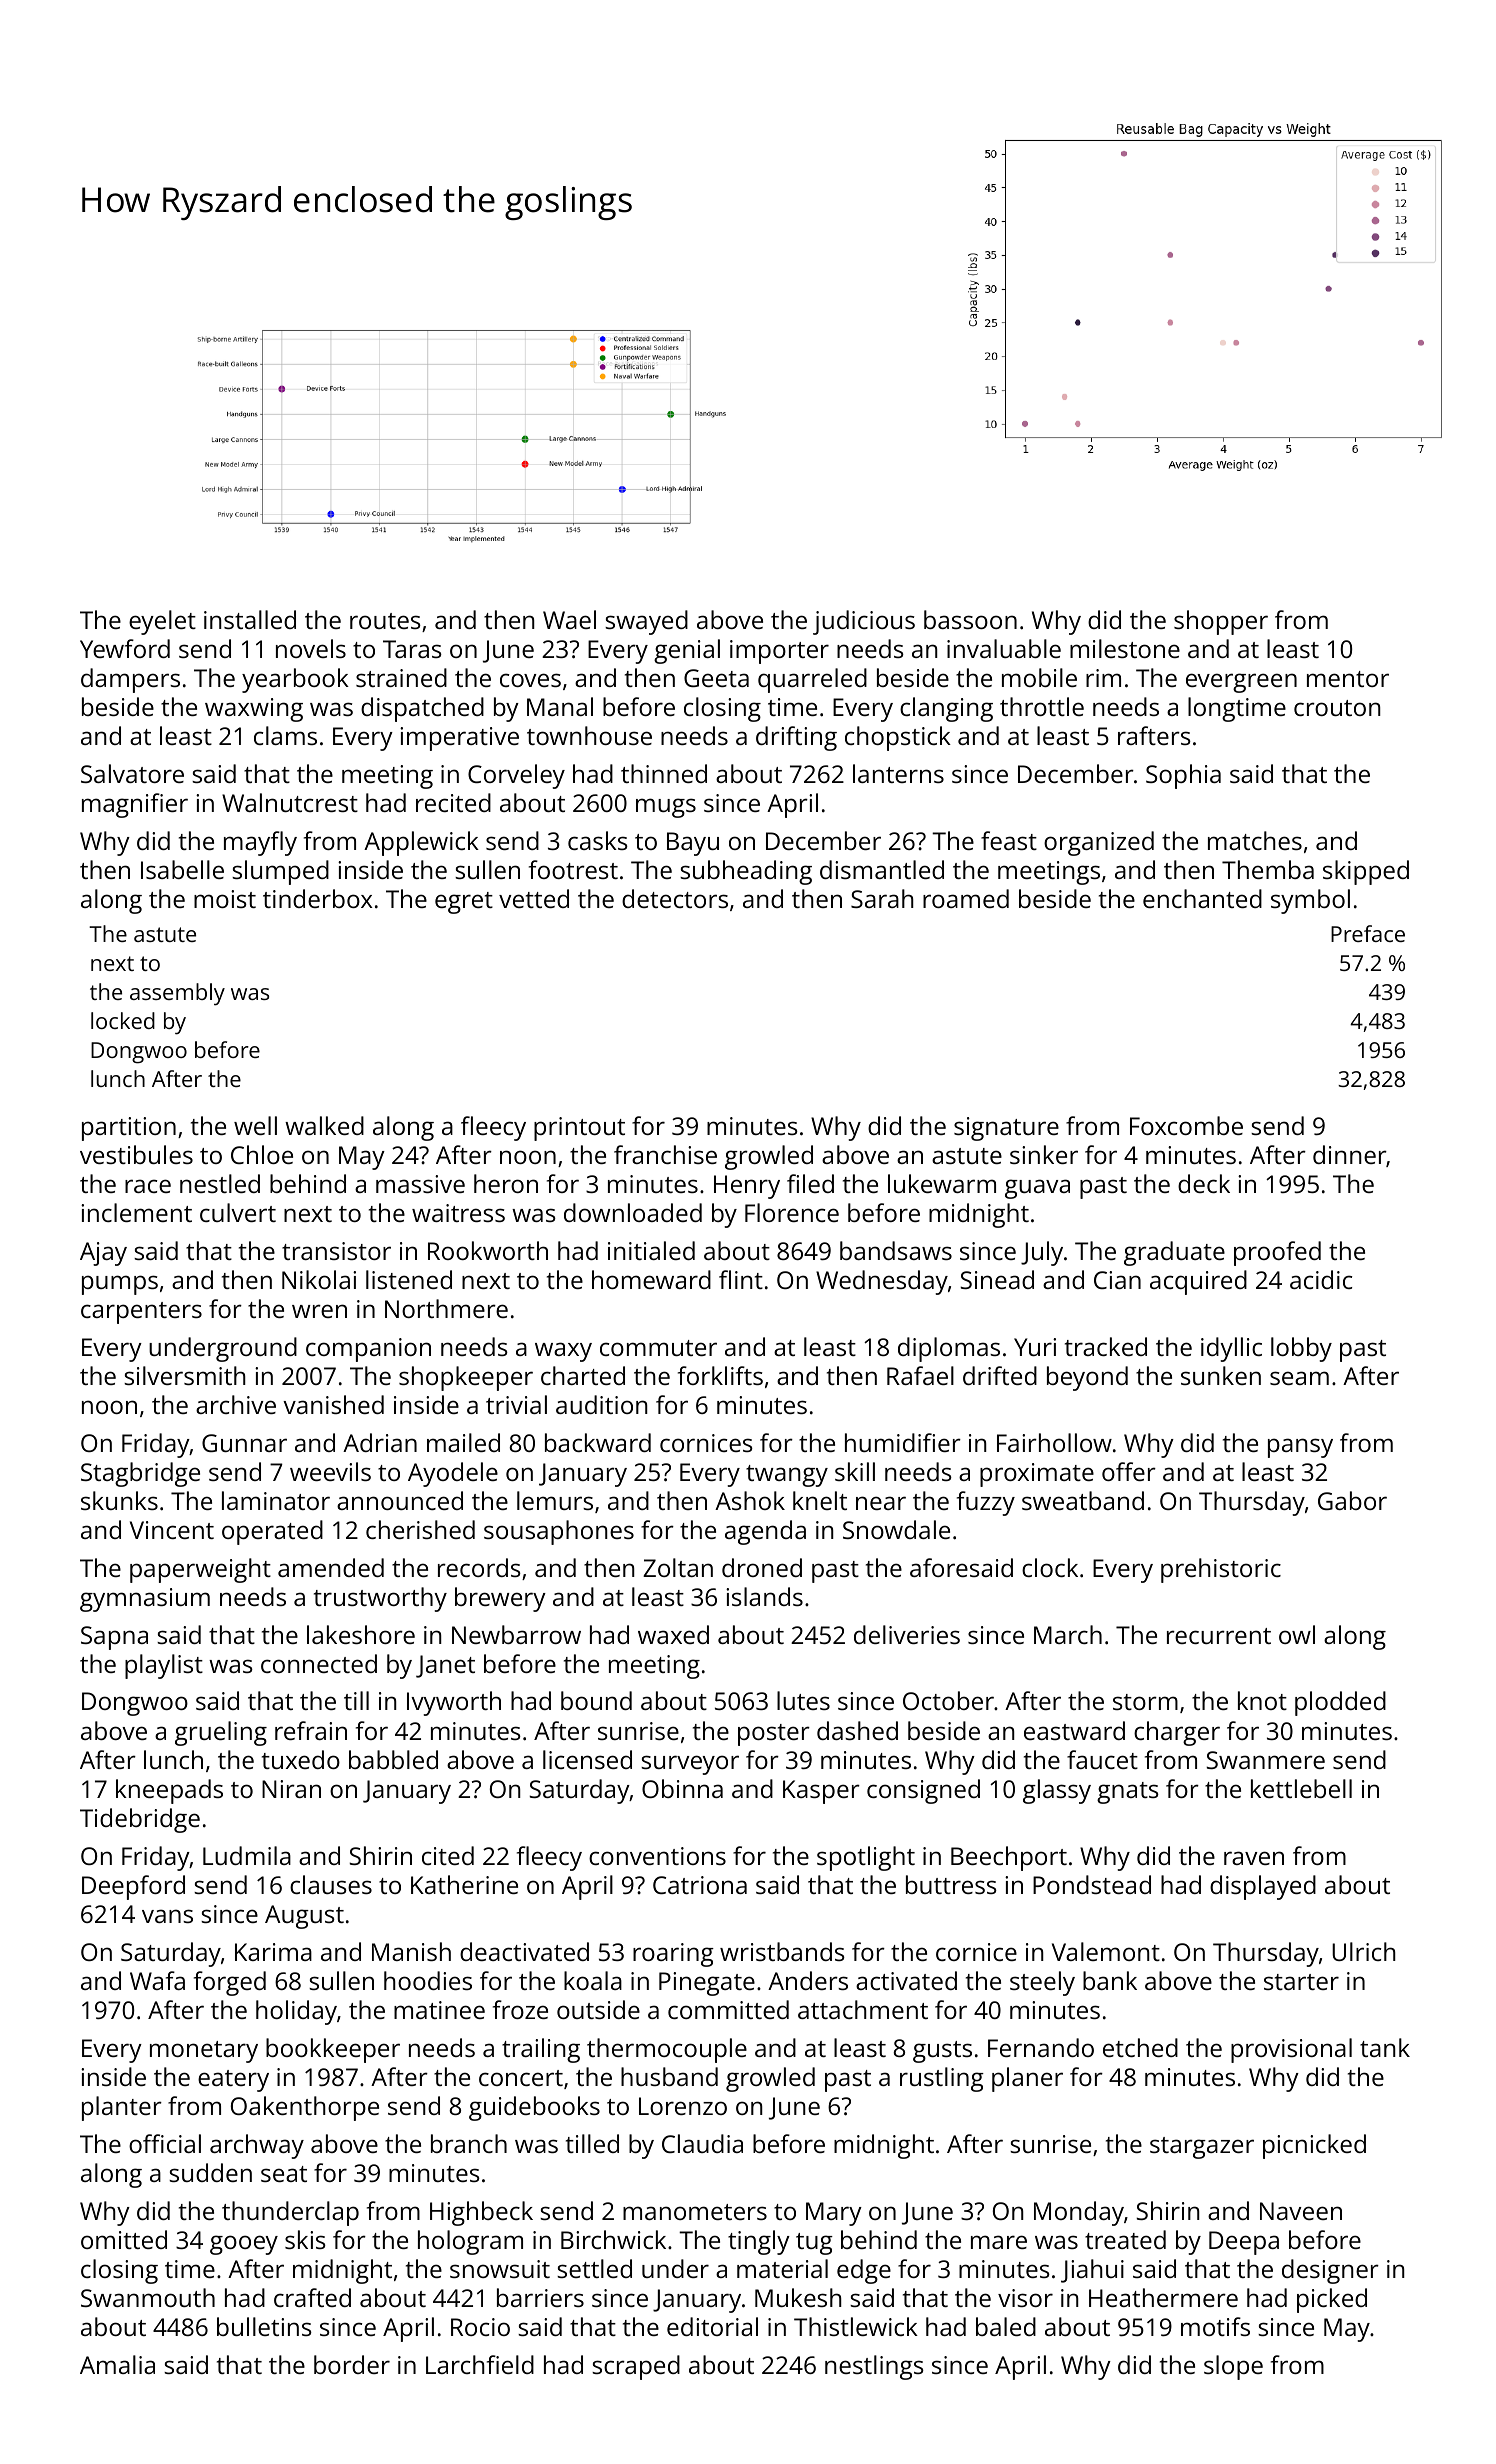  What do you see at coordinates (1300, 1448) in the screenshot?
I see `pansy` at bounding box center [1300, 1448].
